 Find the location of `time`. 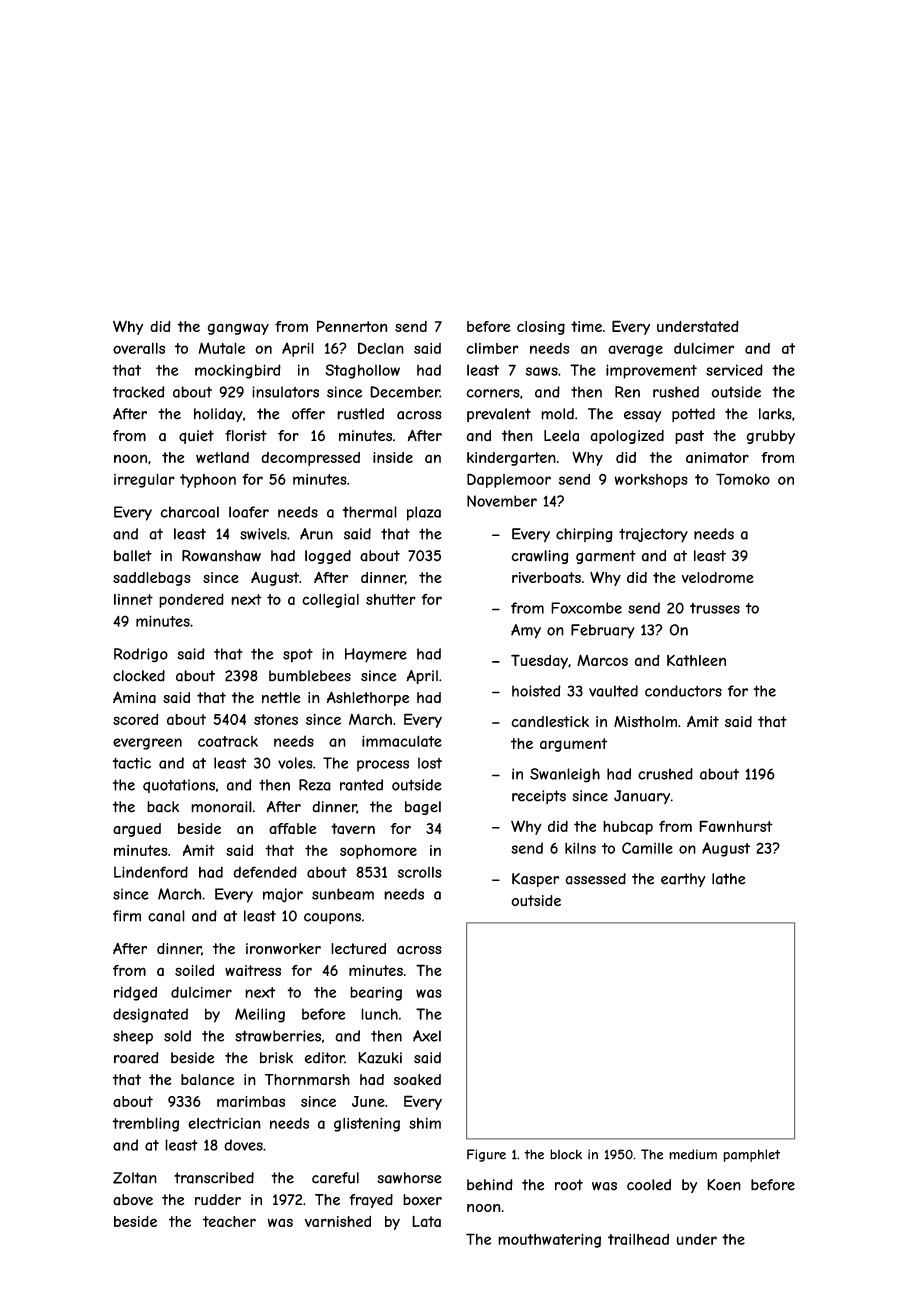

time is located at coordinates (586, 326).
